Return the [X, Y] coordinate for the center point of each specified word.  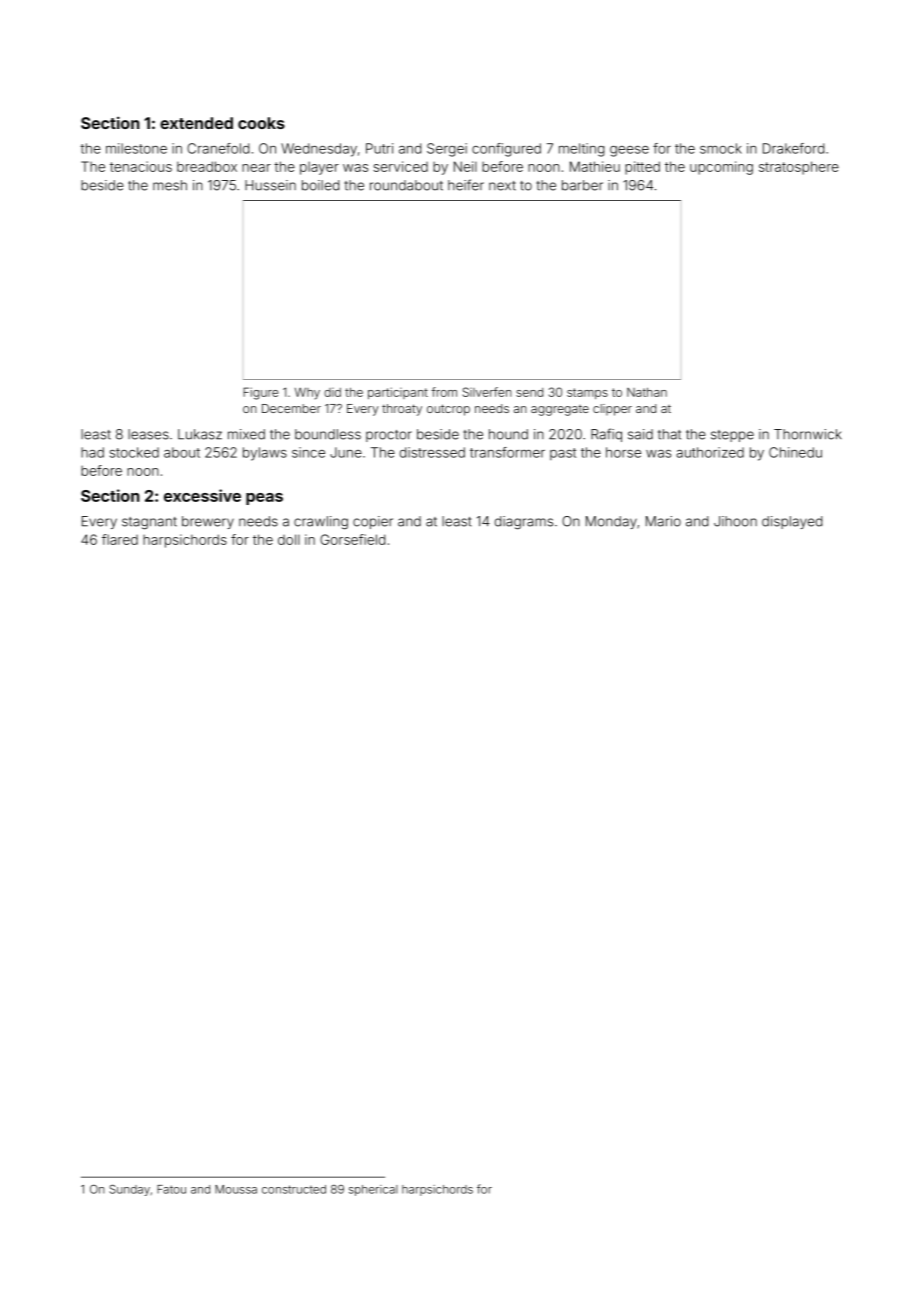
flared [120, 539]
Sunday [129, 1190]
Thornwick [808, 434]
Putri [379, 148]
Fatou [171, 1189]
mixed [246, 434]
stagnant [149, 523]
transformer [507, 452]
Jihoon [735, 521]
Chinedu [795, 452]
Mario [663, 521]
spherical [373, 1190]
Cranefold [218, 148]
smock [721, 148]
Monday [611, 522]
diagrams [524, 523]
